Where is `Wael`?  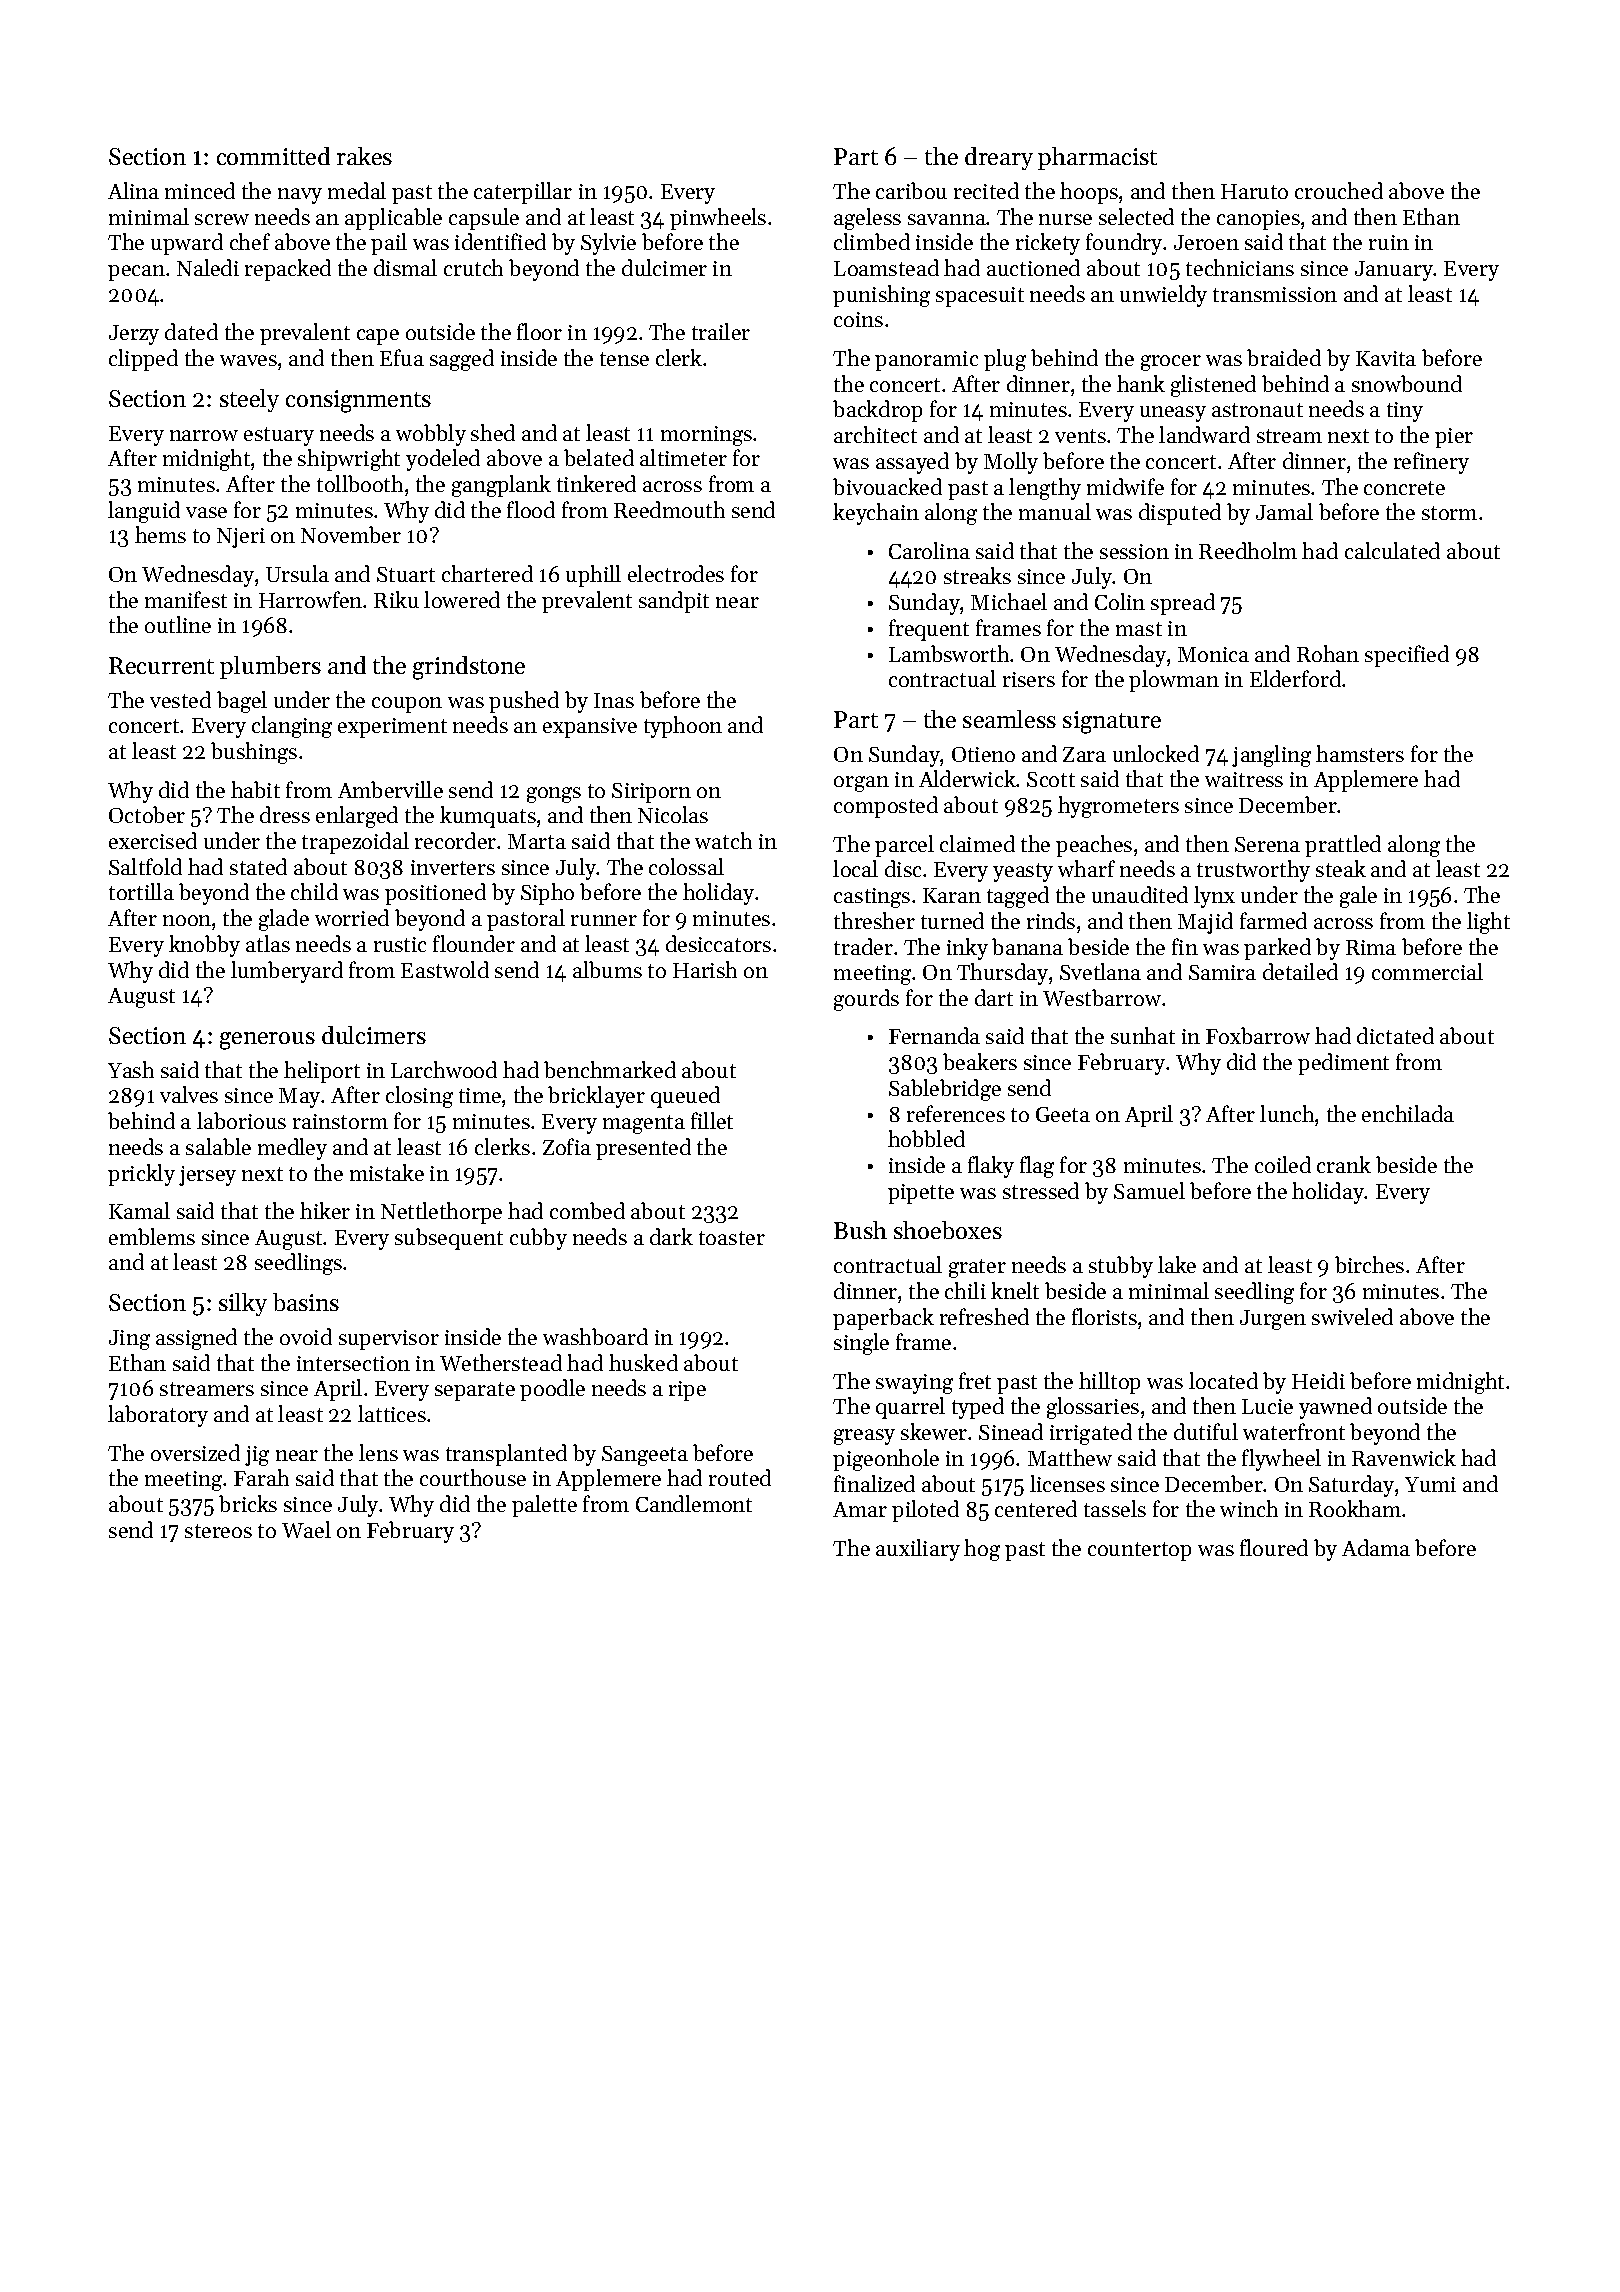 Wael is located at coordinates (306, 1529).
